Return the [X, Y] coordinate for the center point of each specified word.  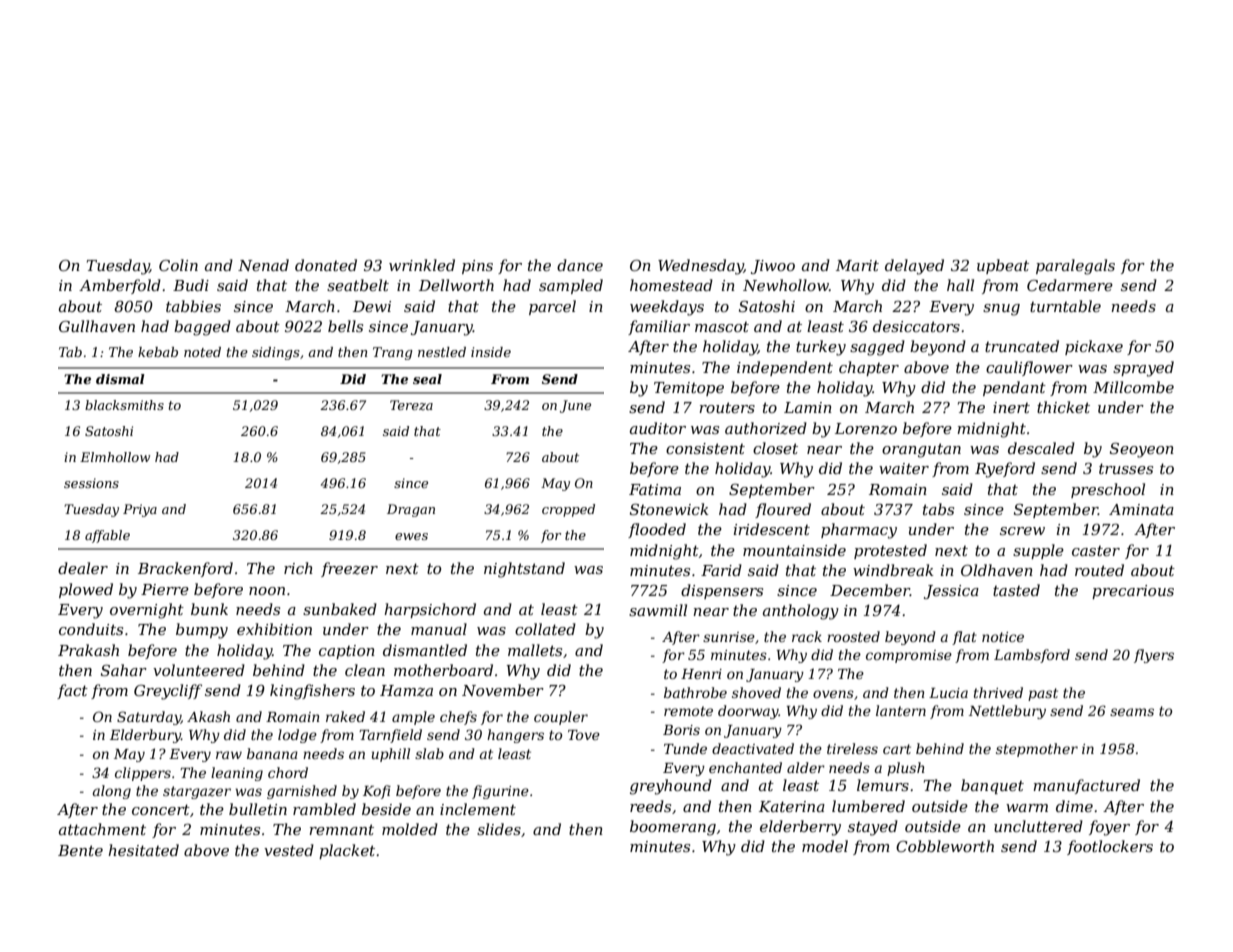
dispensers [722, 591]
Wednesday [701, 267]
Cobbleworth [945, 846]
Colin [178, 265]
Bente [80, 850]
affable [107, 536]
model [825, 846]
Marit [857, 265]
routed [1099, 570]
